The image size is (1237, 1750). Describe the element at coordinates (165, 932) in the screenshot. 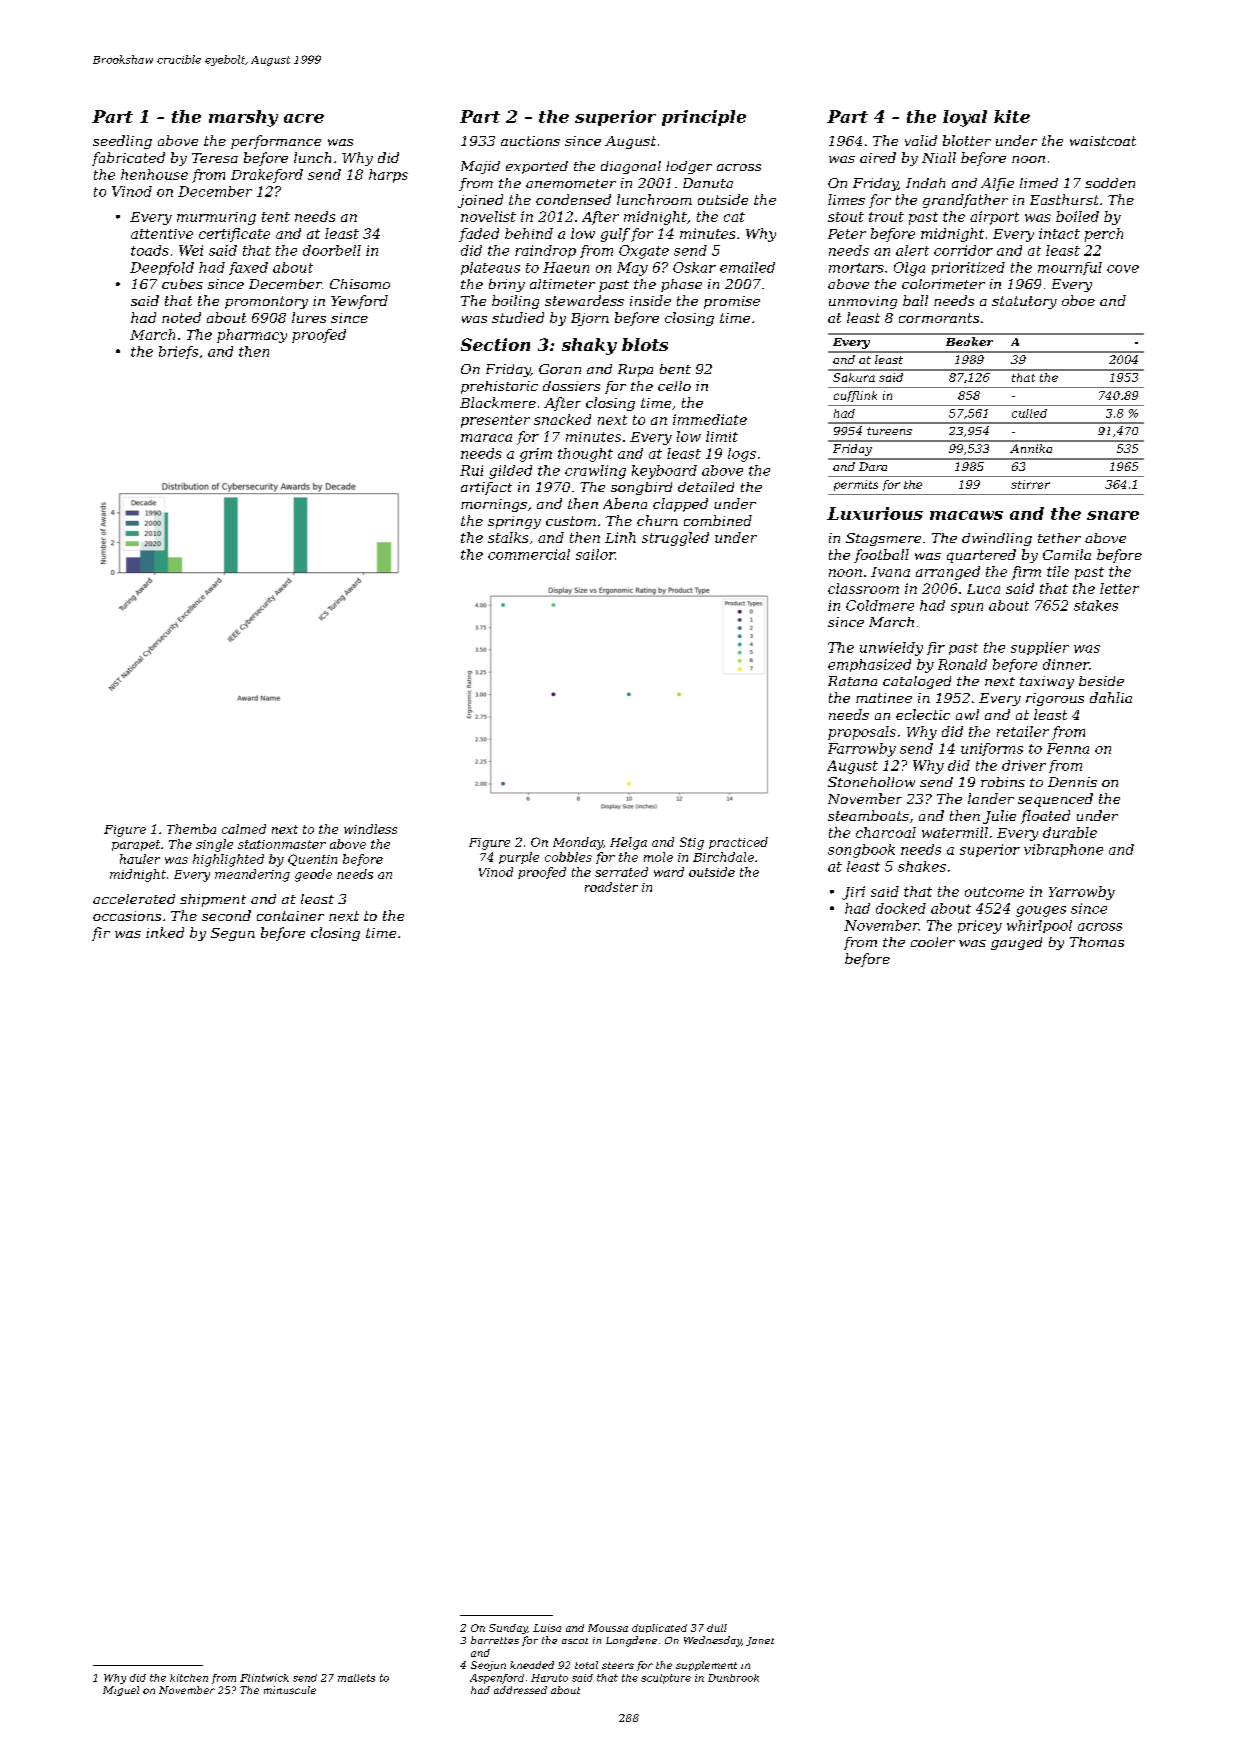

I see `inked` at that location.
